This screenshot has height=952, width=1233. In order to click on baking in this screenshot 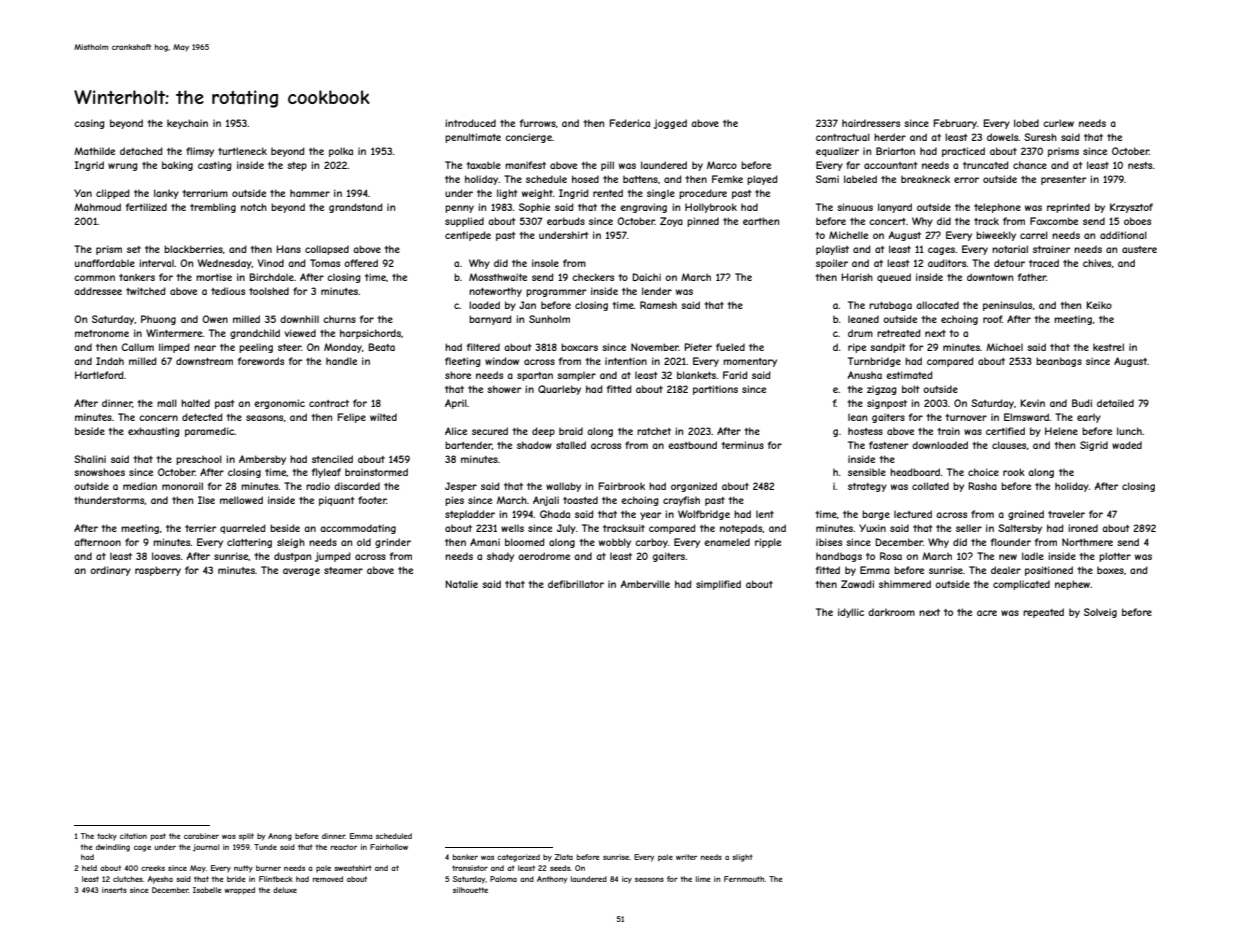, I will do `click(177, 166)`.
